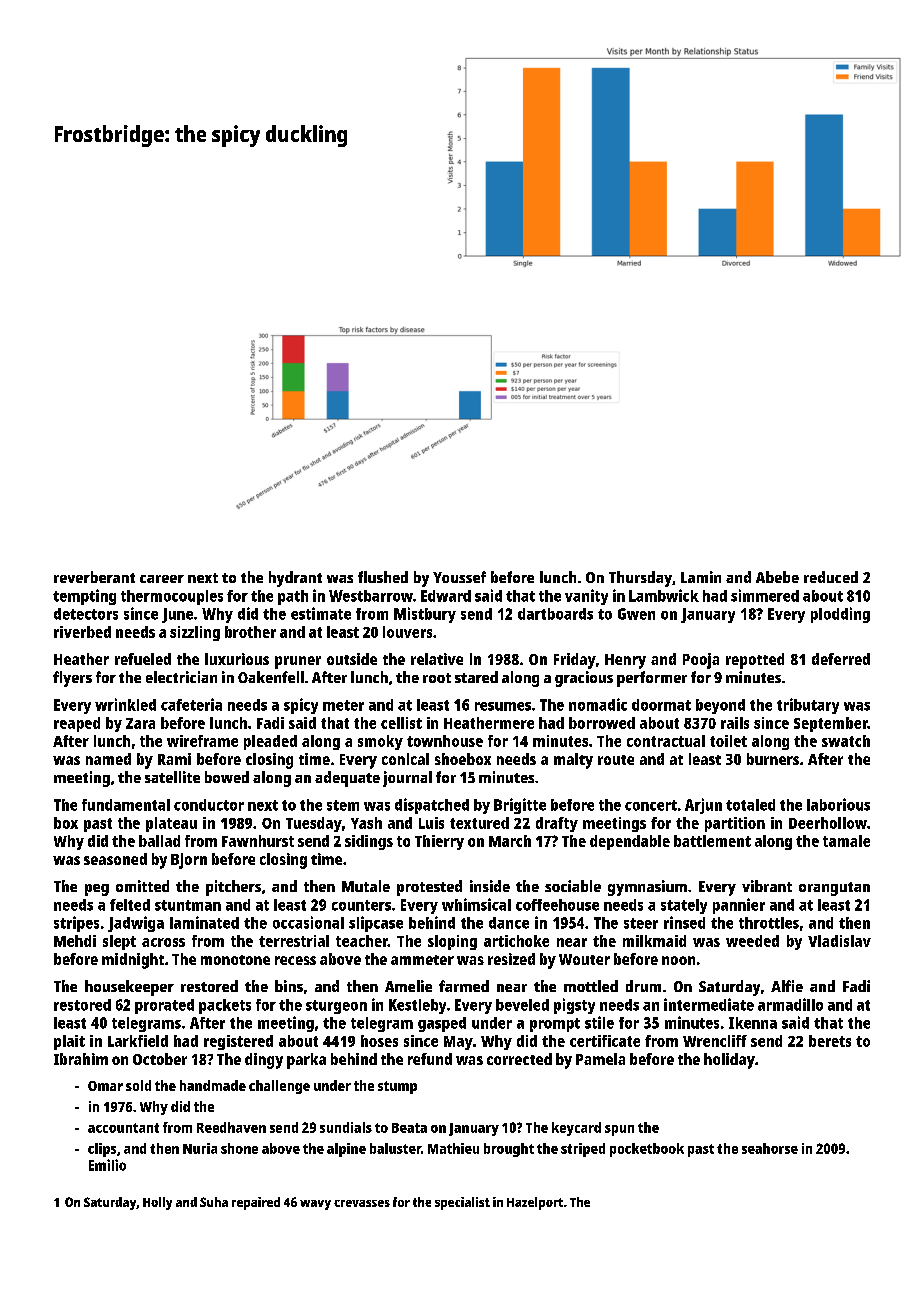  Describe the element at coordinates (573, 761) in the screenshot. I see `malty` at that location.
